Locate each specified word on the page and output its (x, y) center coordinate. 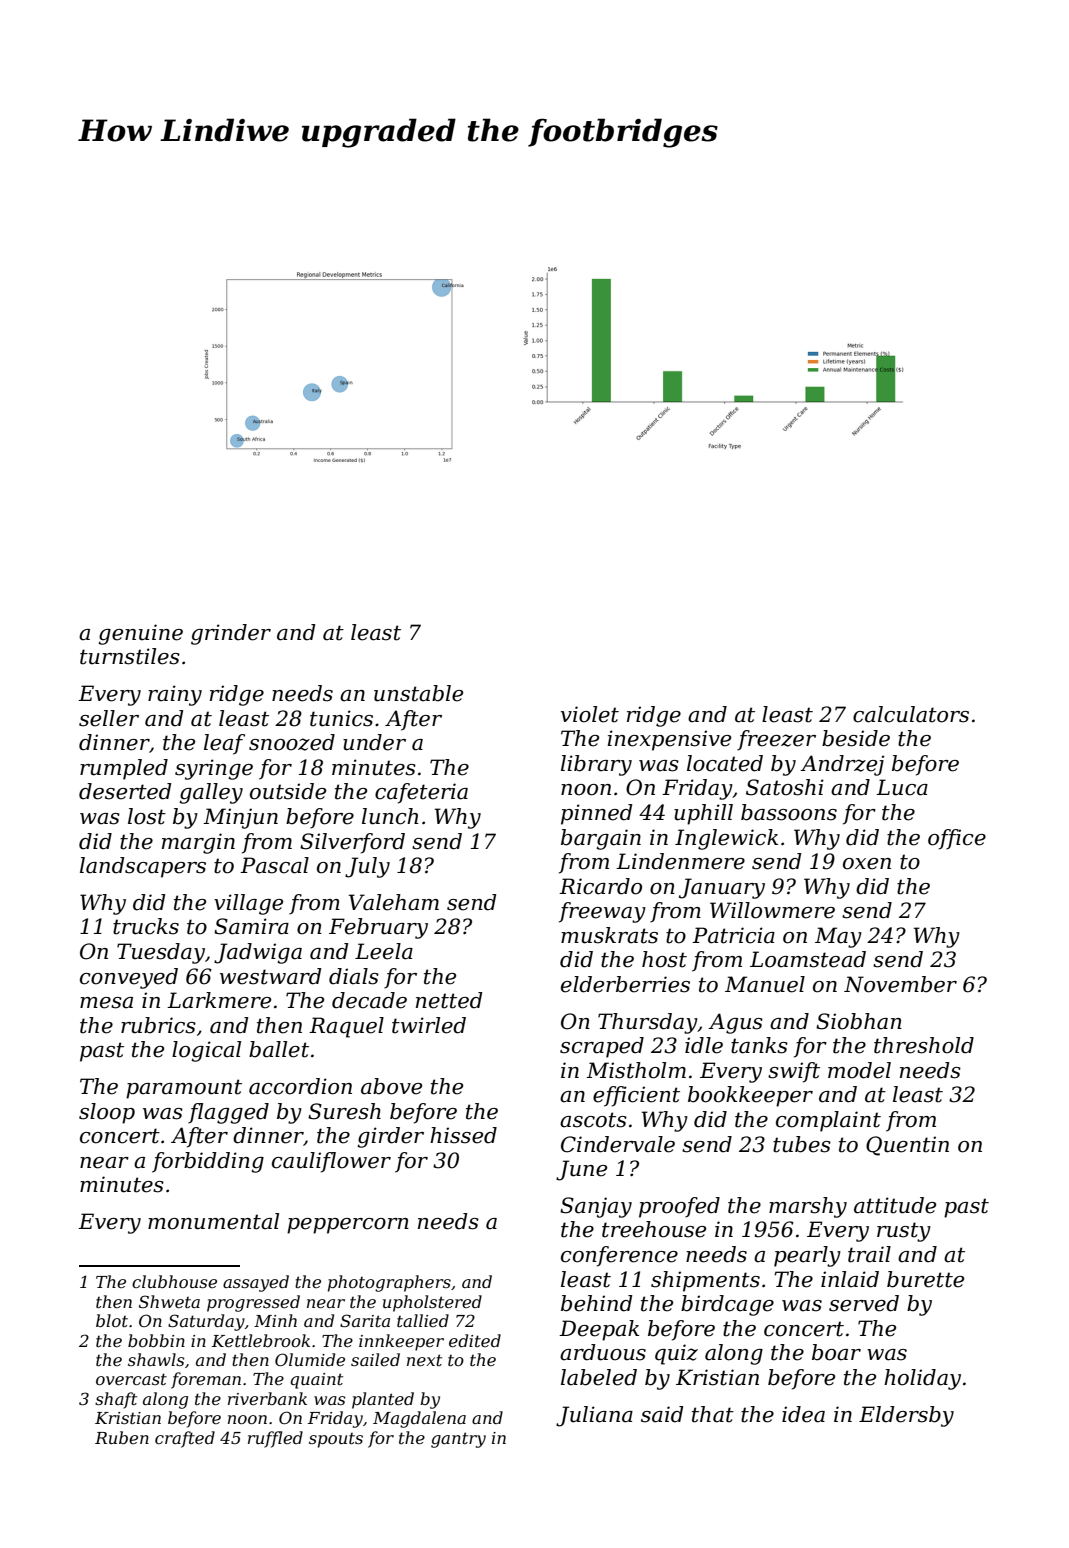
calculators (911, 714)
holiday (922, 1379)
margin (198, 843)
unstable (418, 693)
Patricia (733, 935)
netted (449, 1000)
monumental (213, 1221)
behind (597, 1303)
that (713, 1414)
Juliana (594, 1416)
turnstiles (130, 656)
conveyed (129, 978)
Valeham (394, 902)
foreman (206, 1380)
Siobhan (859, 1021)
